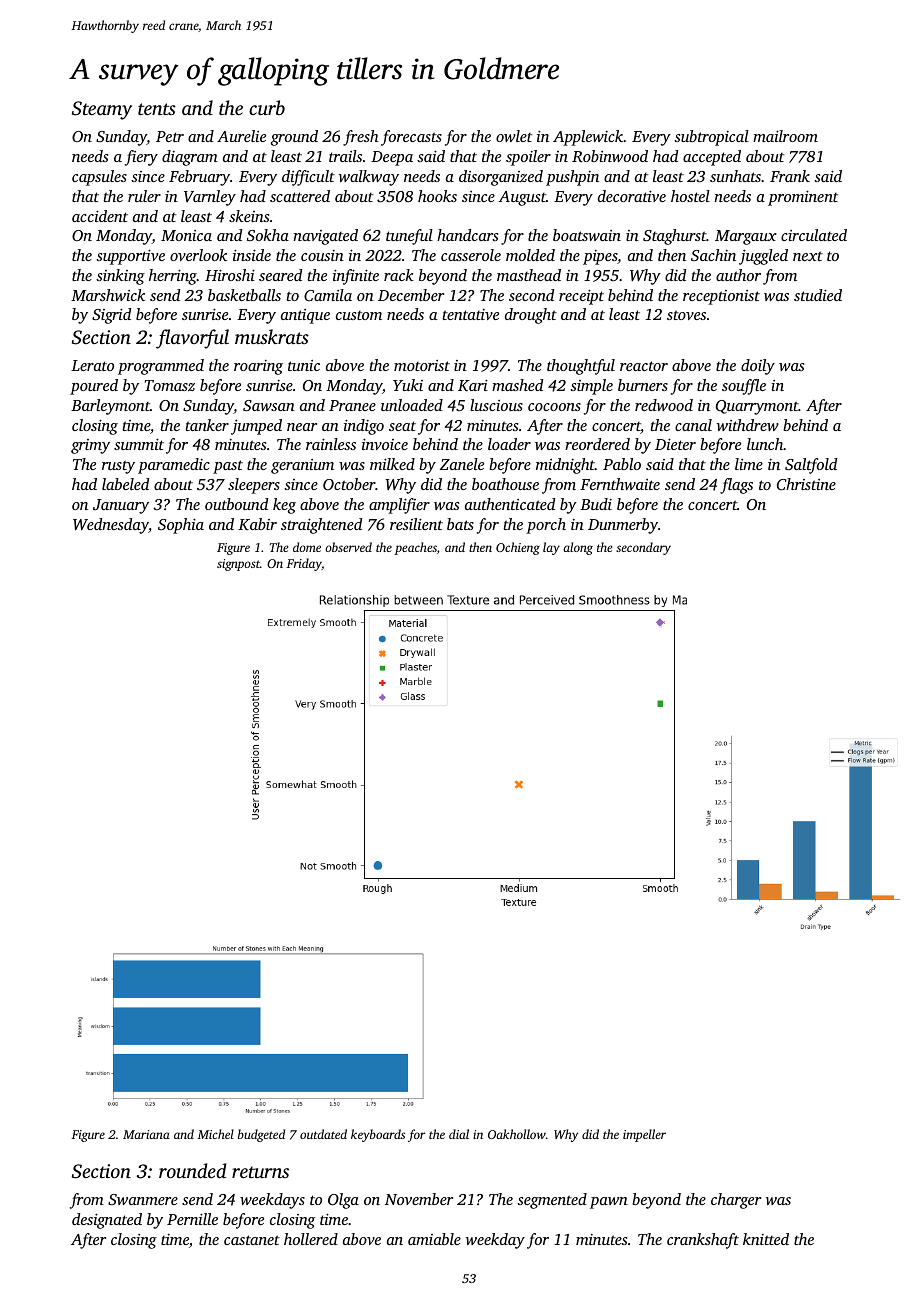 This page has width=924, height=1314. What do you see at coordinates (146, 1134) in the page?
I see `Mariana` at bounding box center [146, 1134].
